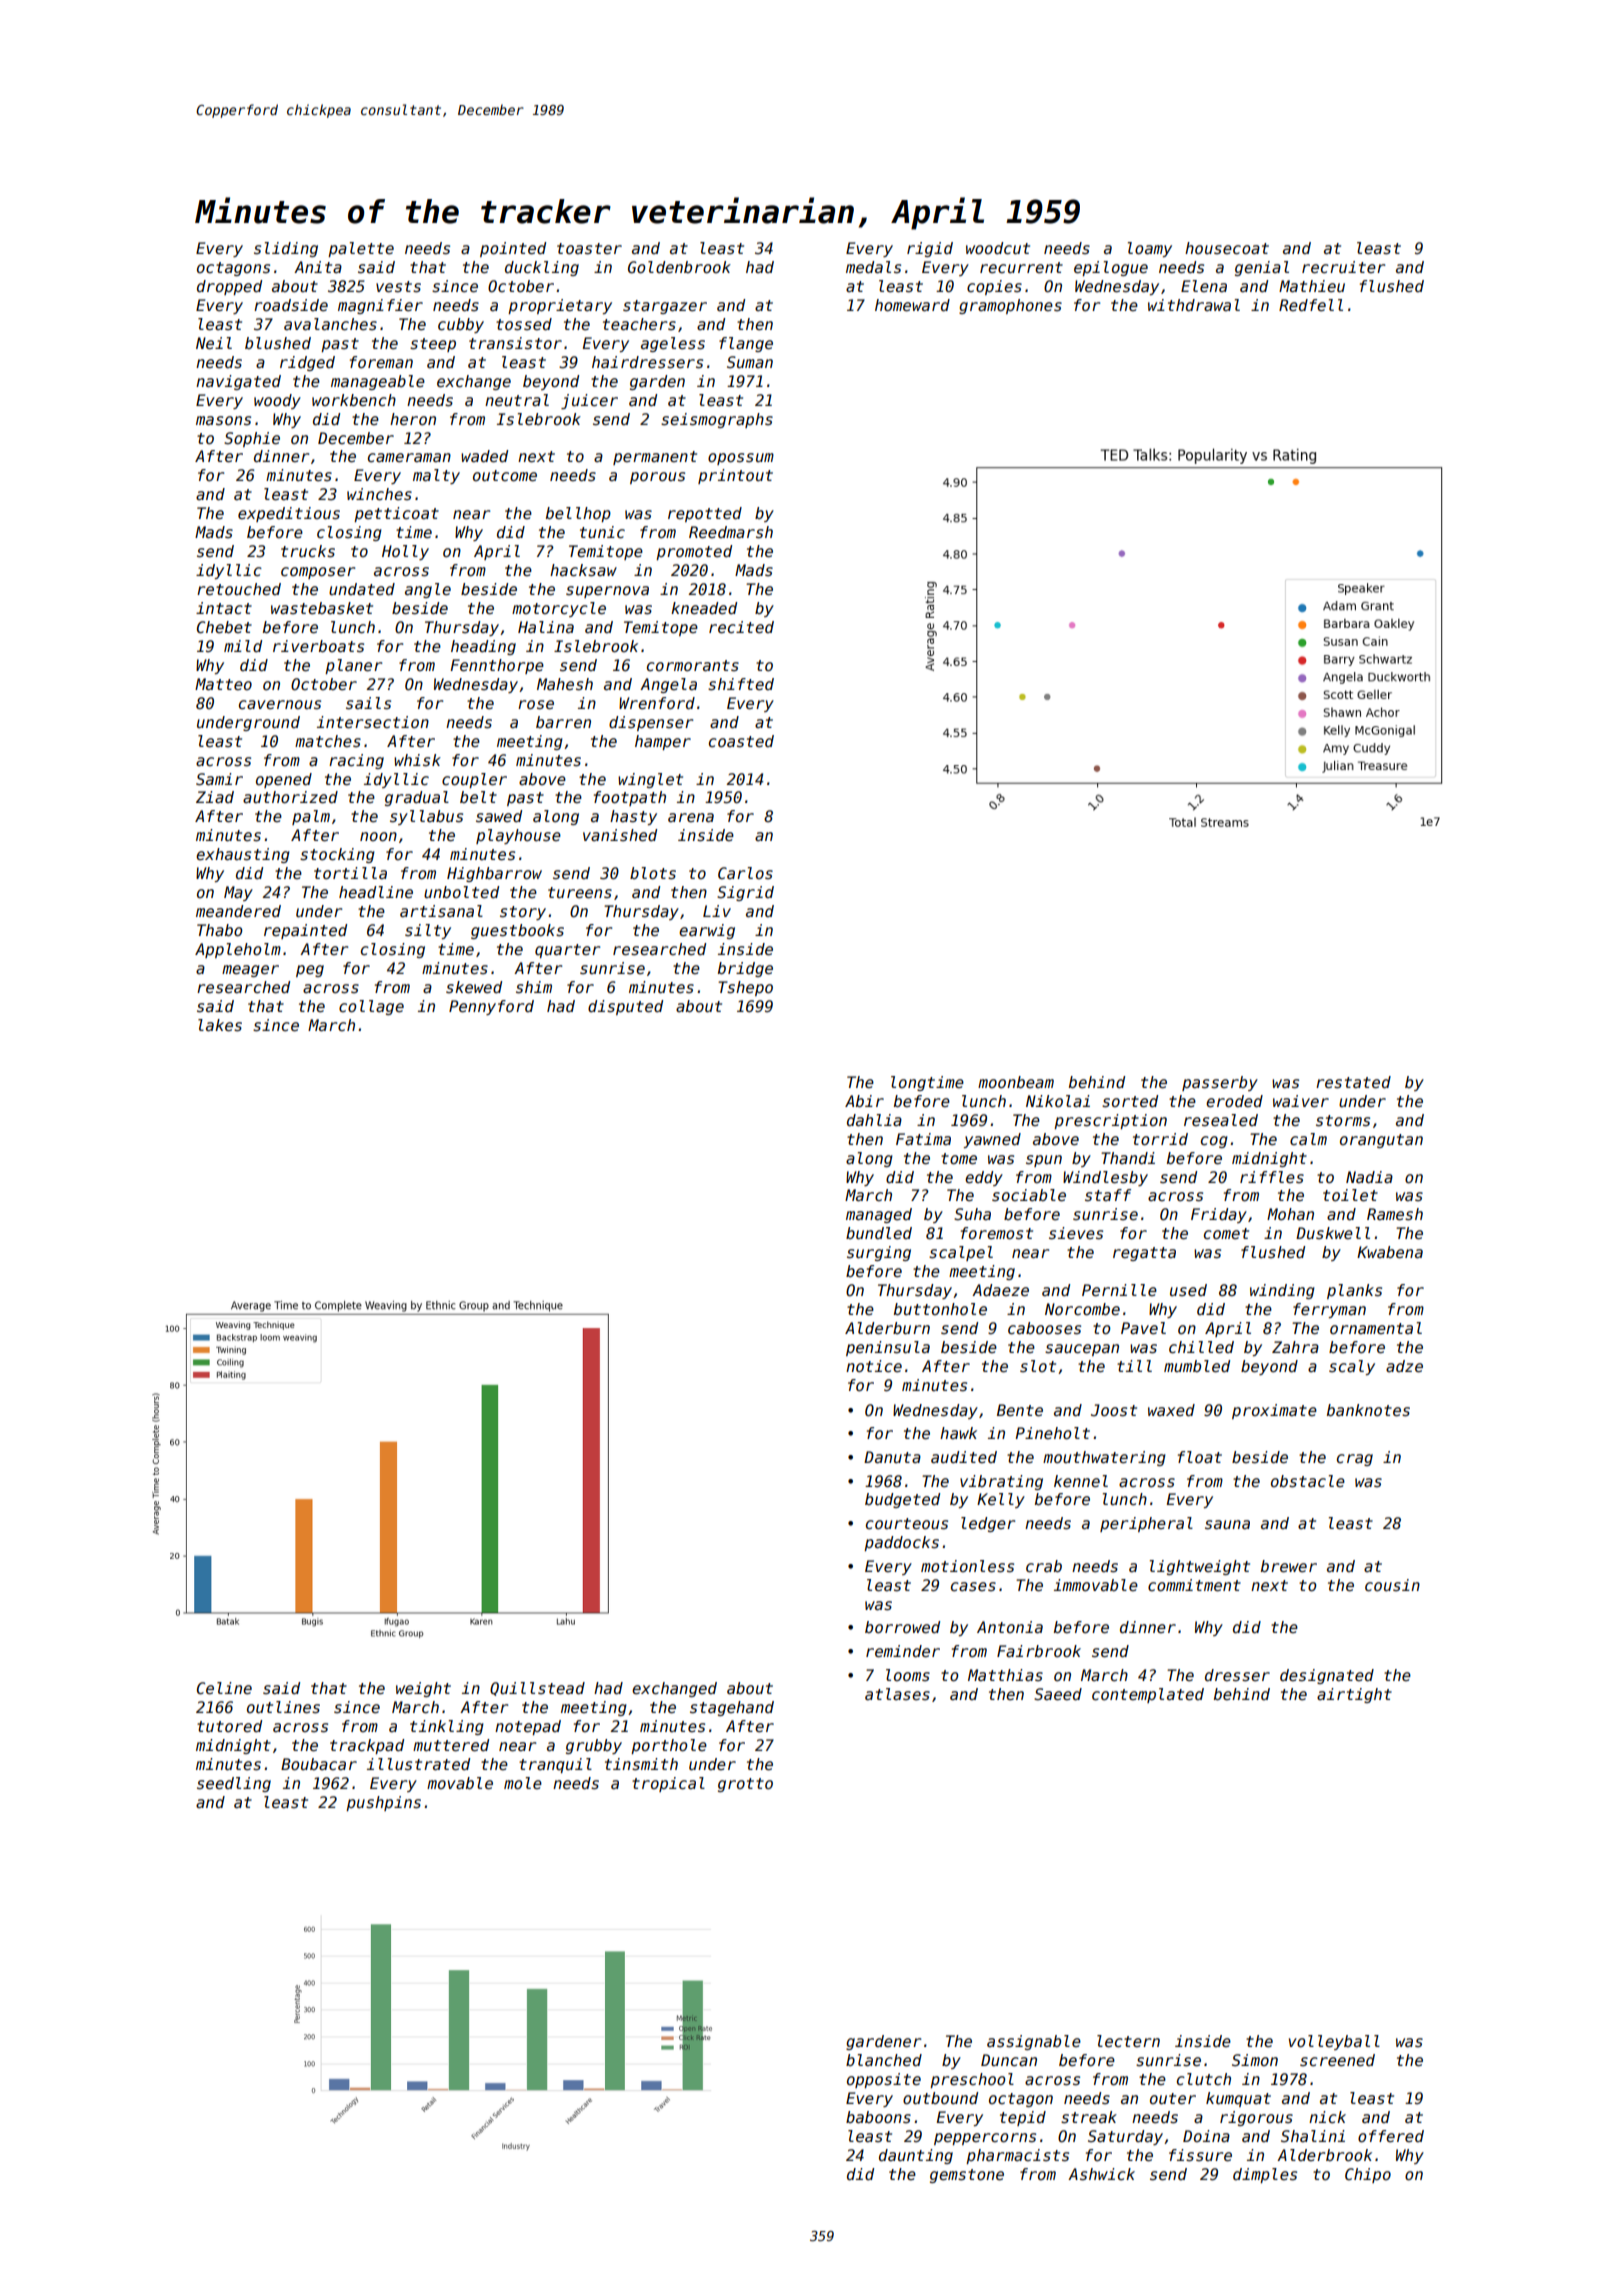 The width and height of the page is (1620, 2292). Describe the element at coordinates (398, 287) in the page. I see `vests` at that location.
